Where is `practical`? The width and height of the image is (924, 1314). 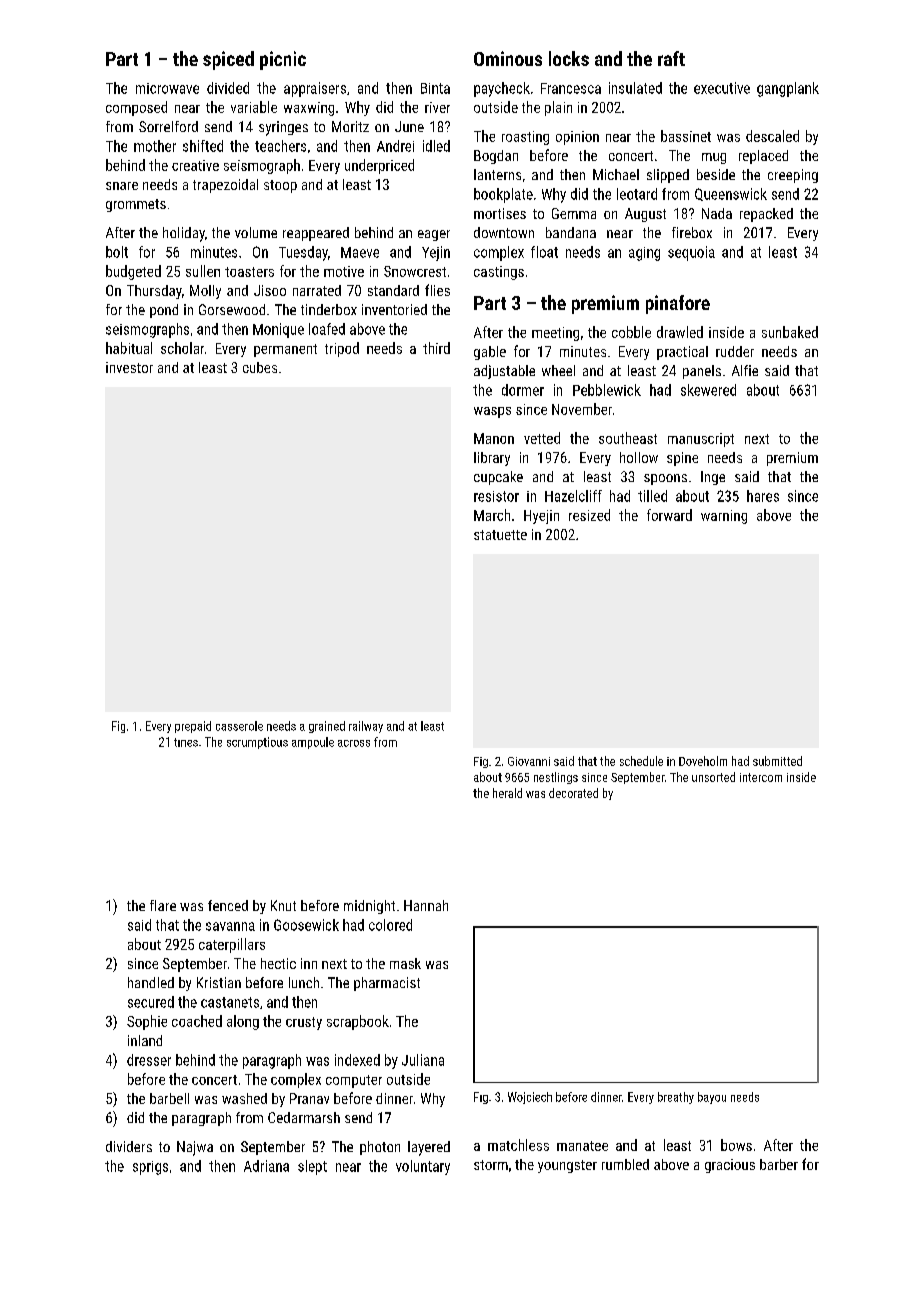
practical is located at coordinates (682, 353).
